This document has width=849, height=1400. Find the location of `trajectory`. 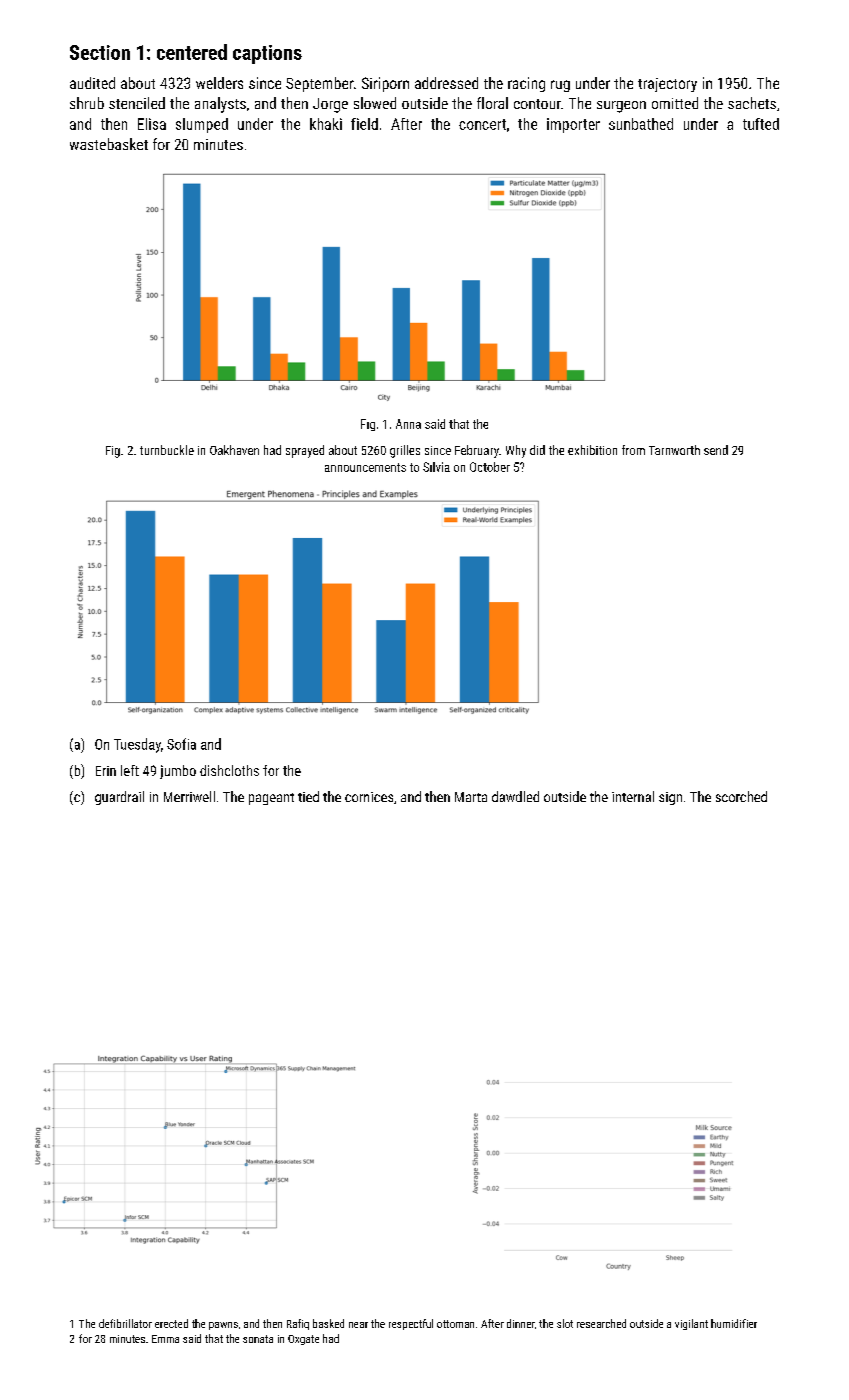

trajectory is located at coordinates (667, 85).
